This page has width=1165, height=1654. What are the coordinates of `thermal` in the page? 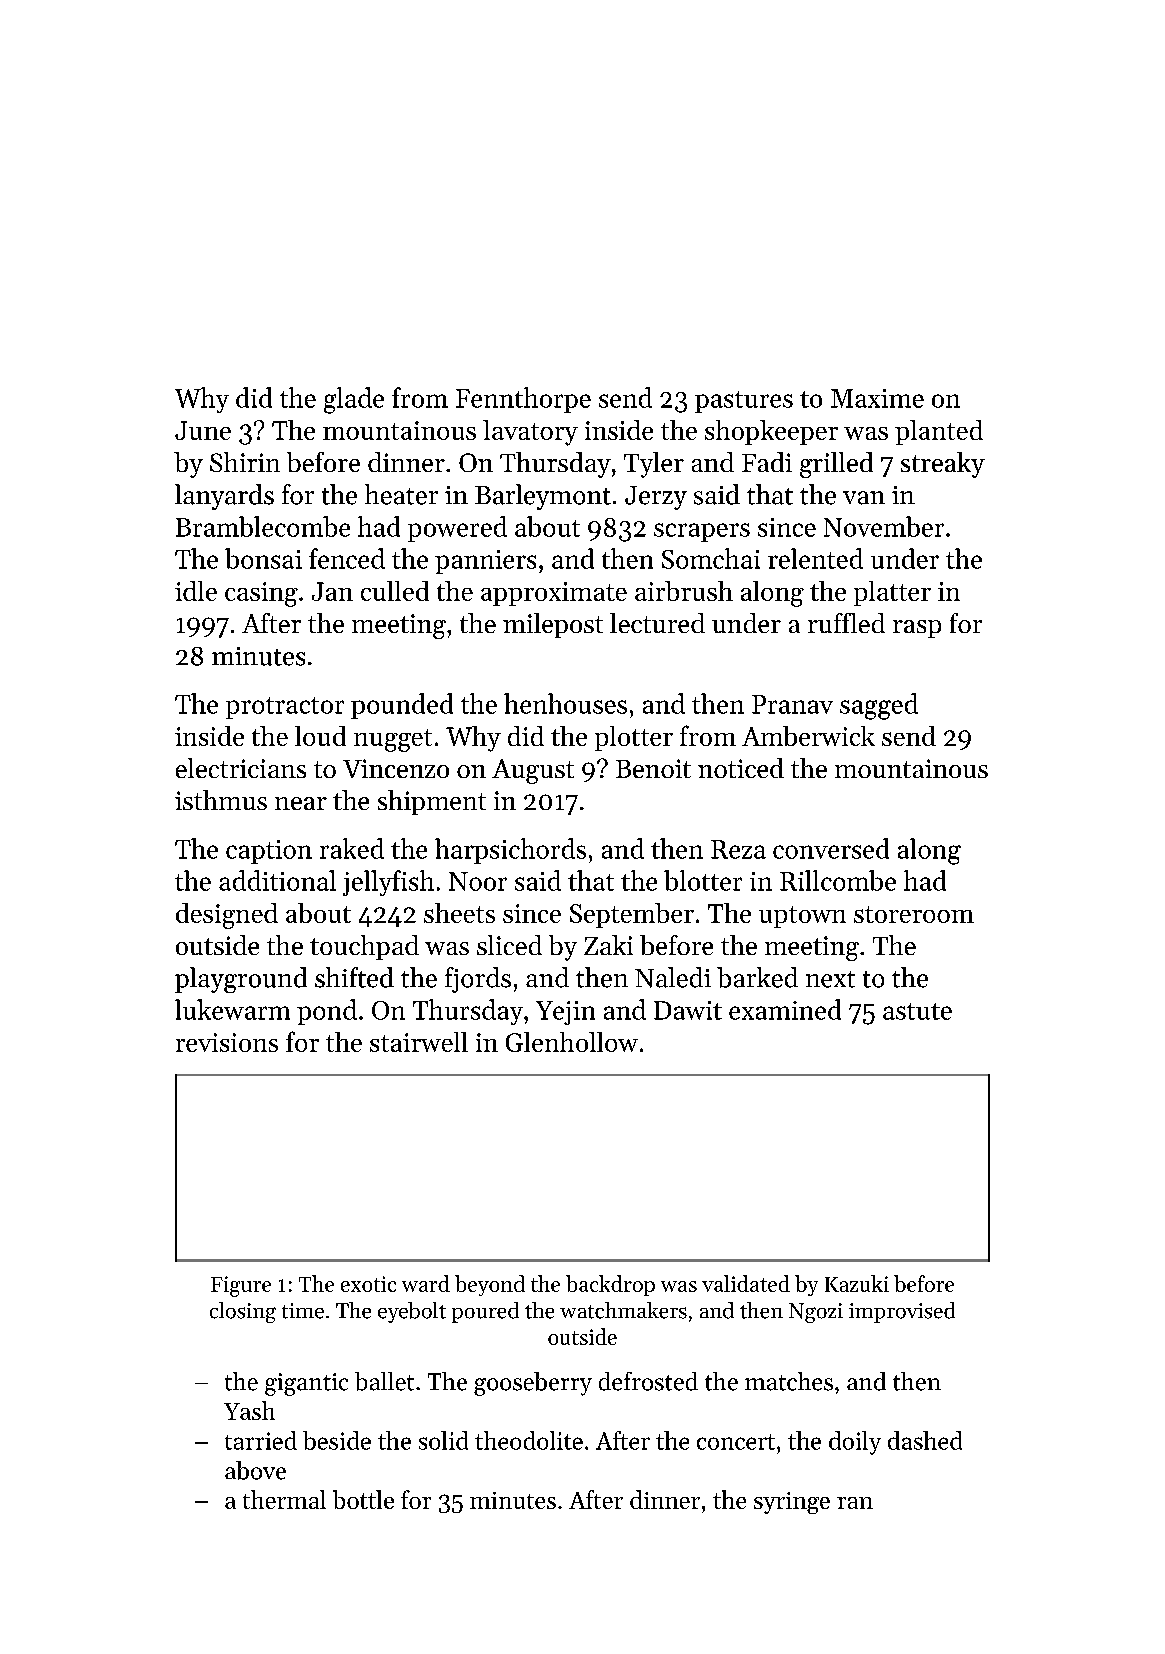 It's located at (284, 1499).
